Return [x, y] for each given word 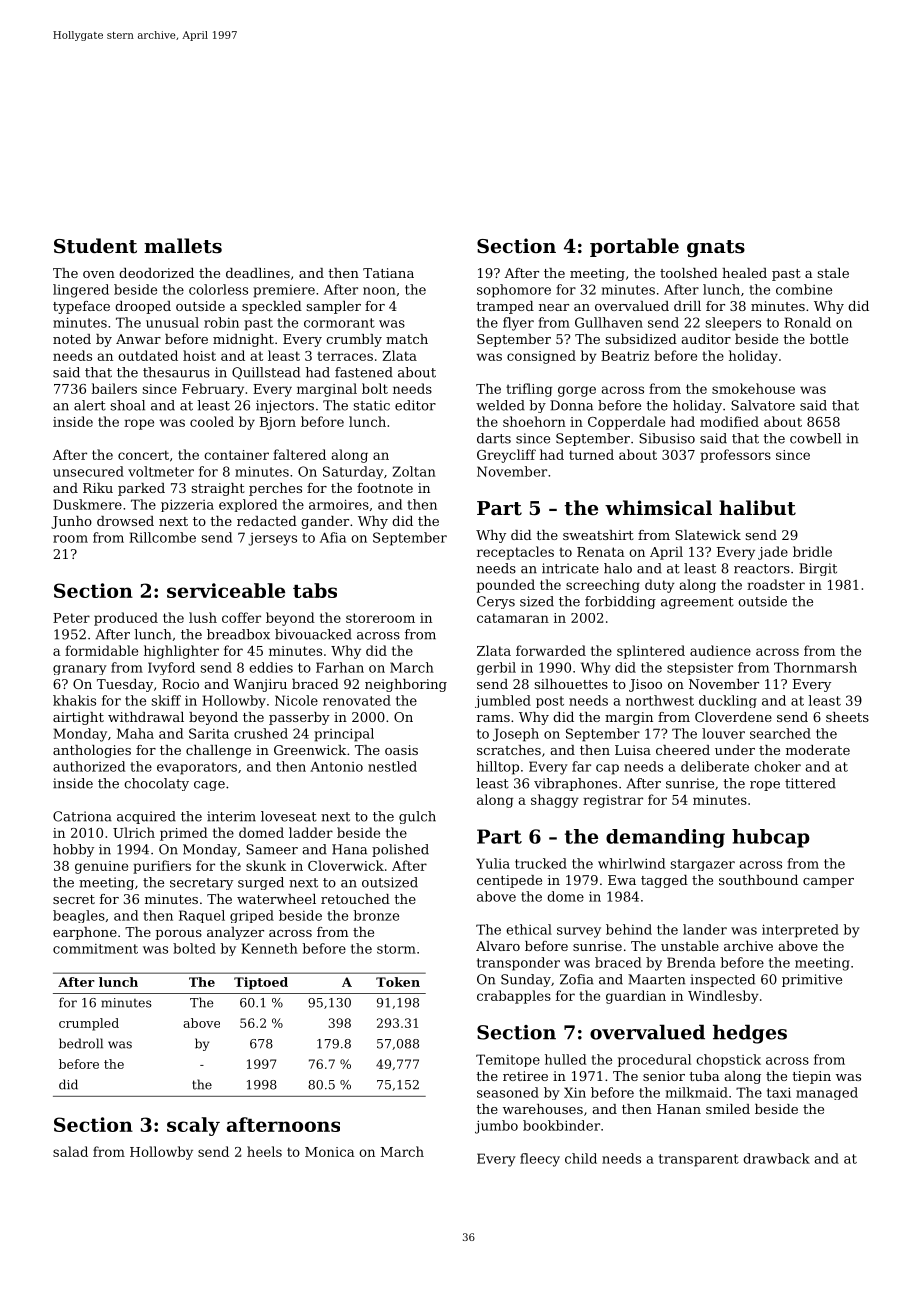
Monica [330, 1152]
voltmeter [161, 471]
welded [500, 405]
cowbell [815, 438]
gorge [577, 391]
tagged [664, 881]
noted [72, 339]
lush [203, 617]
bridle [812, 551]
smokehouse [753, 388]
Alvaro [498, 946]
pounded [506, 586]
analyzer [235, 933]
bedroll [81, 1043]
